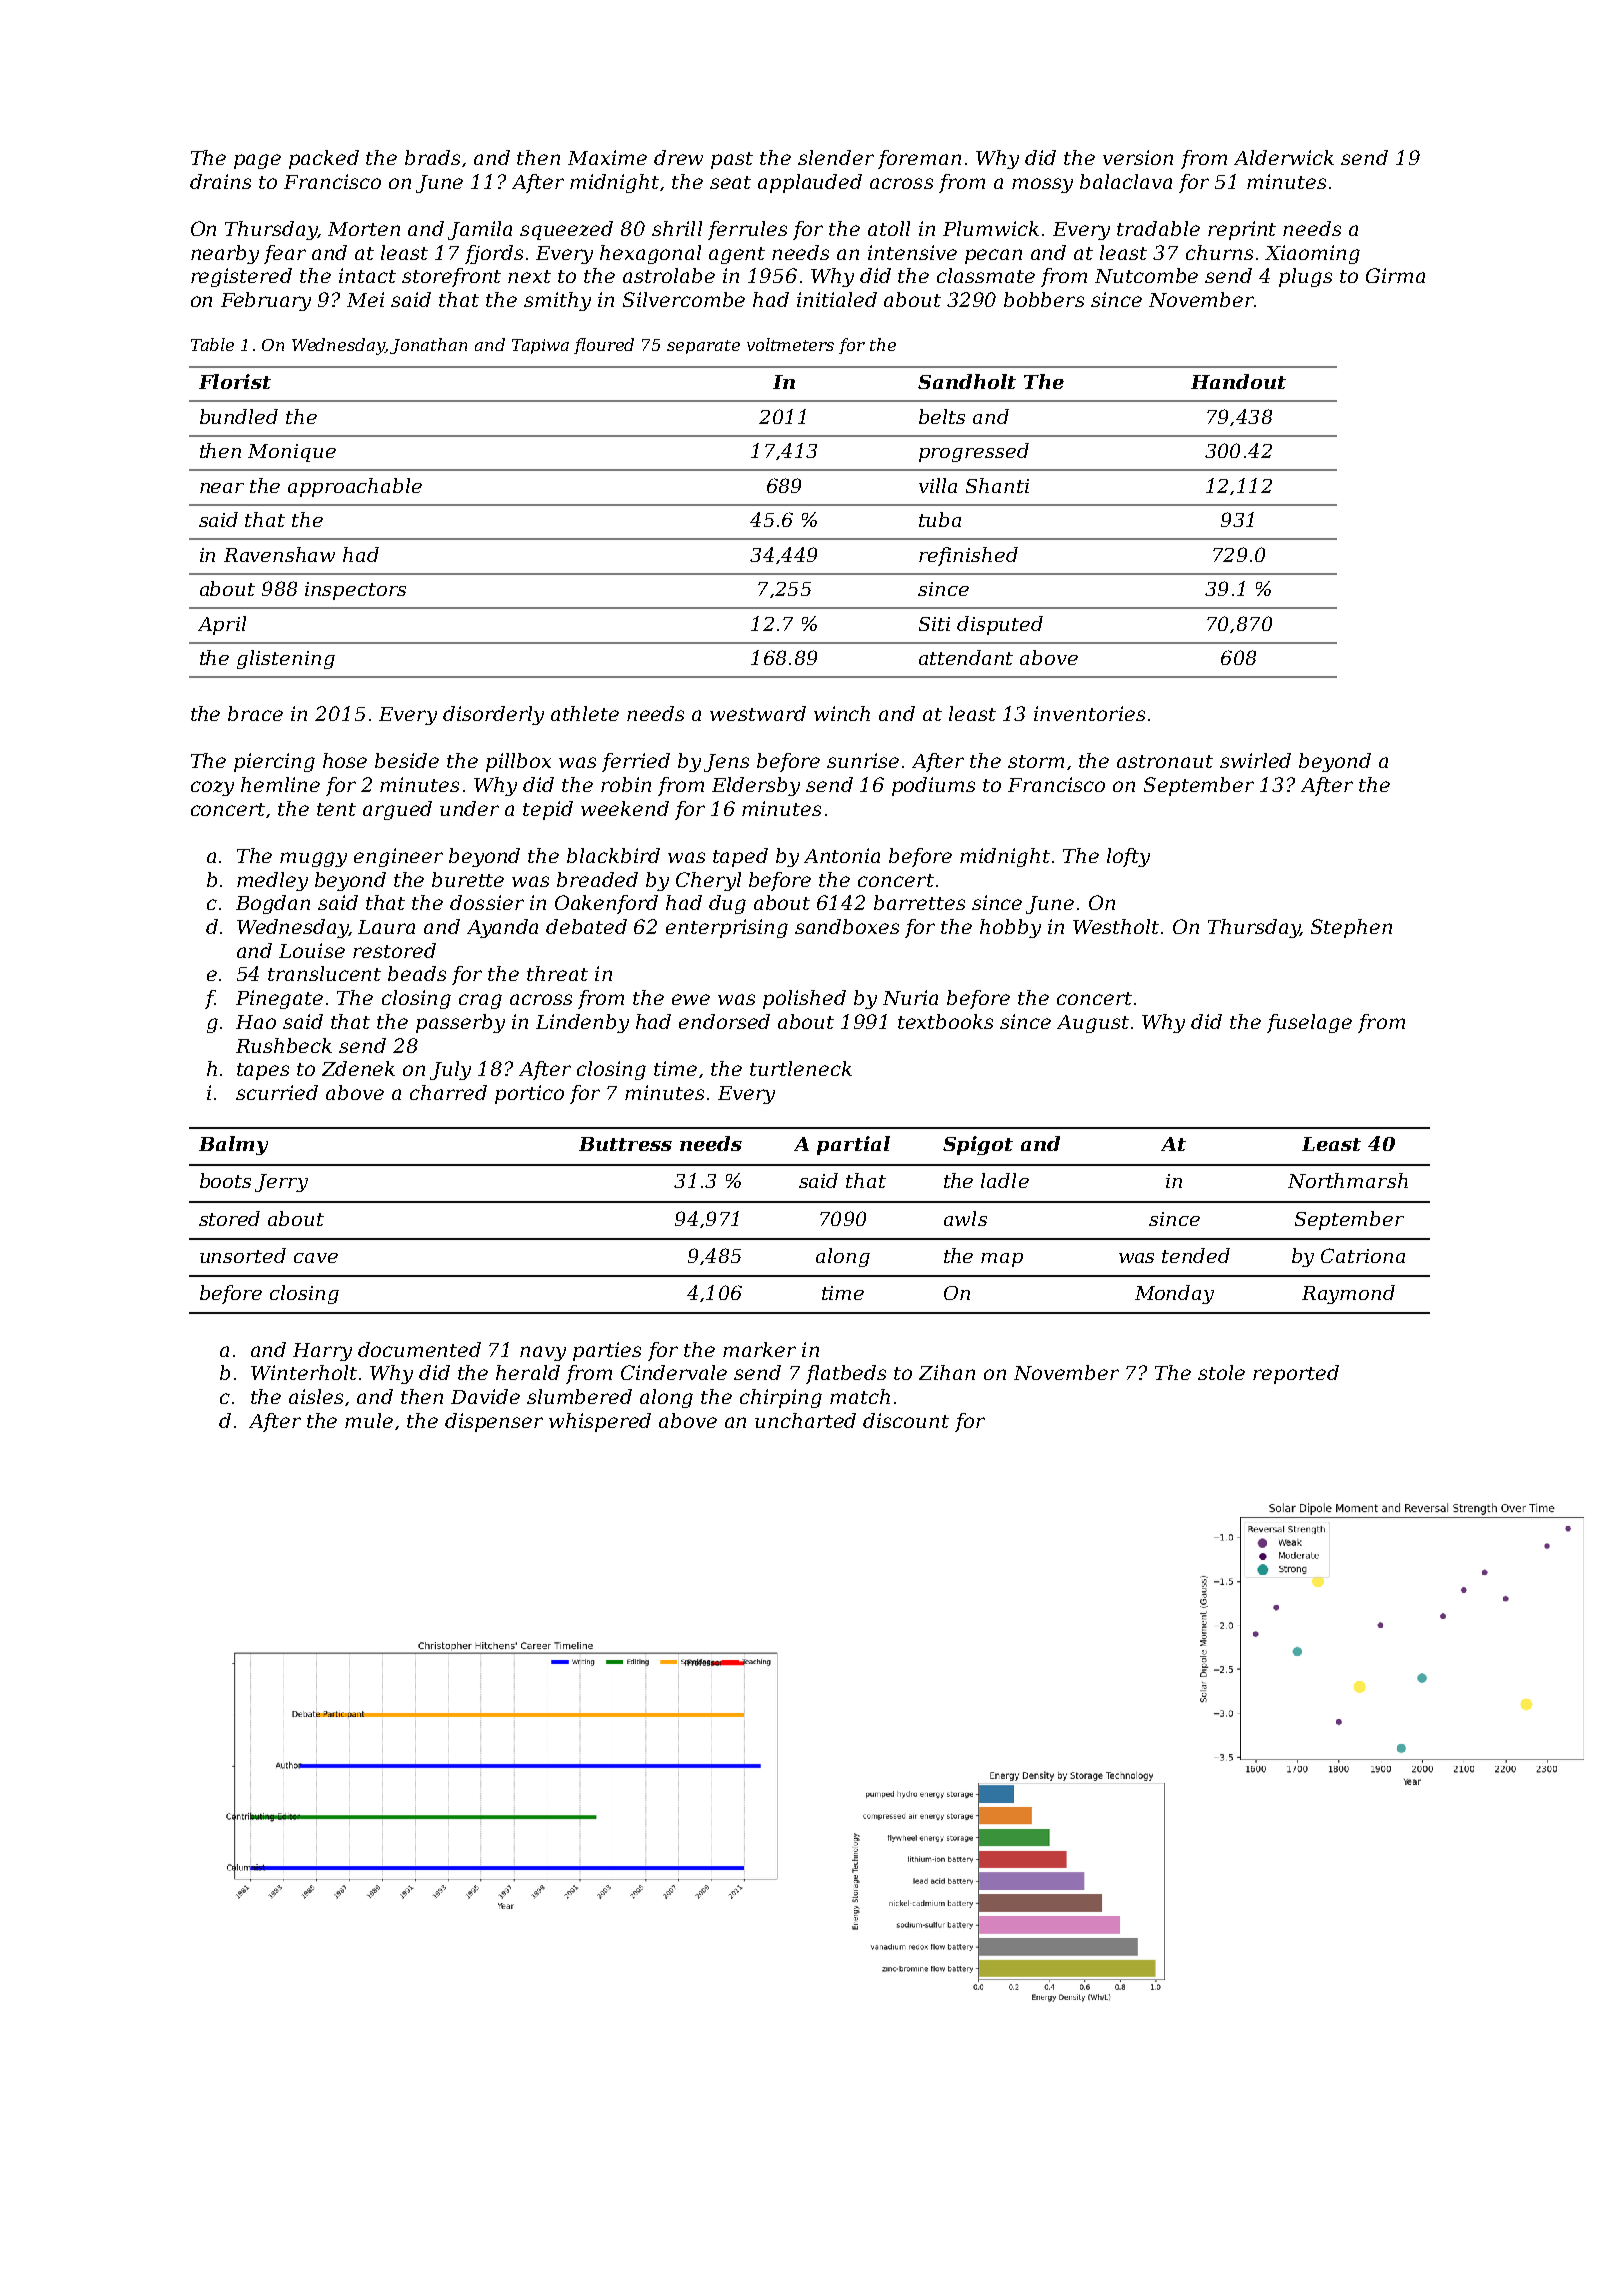  What do you see at coordinates (543, 1353) in the page?
I see `navy` at bounding box center [543, 1353].
